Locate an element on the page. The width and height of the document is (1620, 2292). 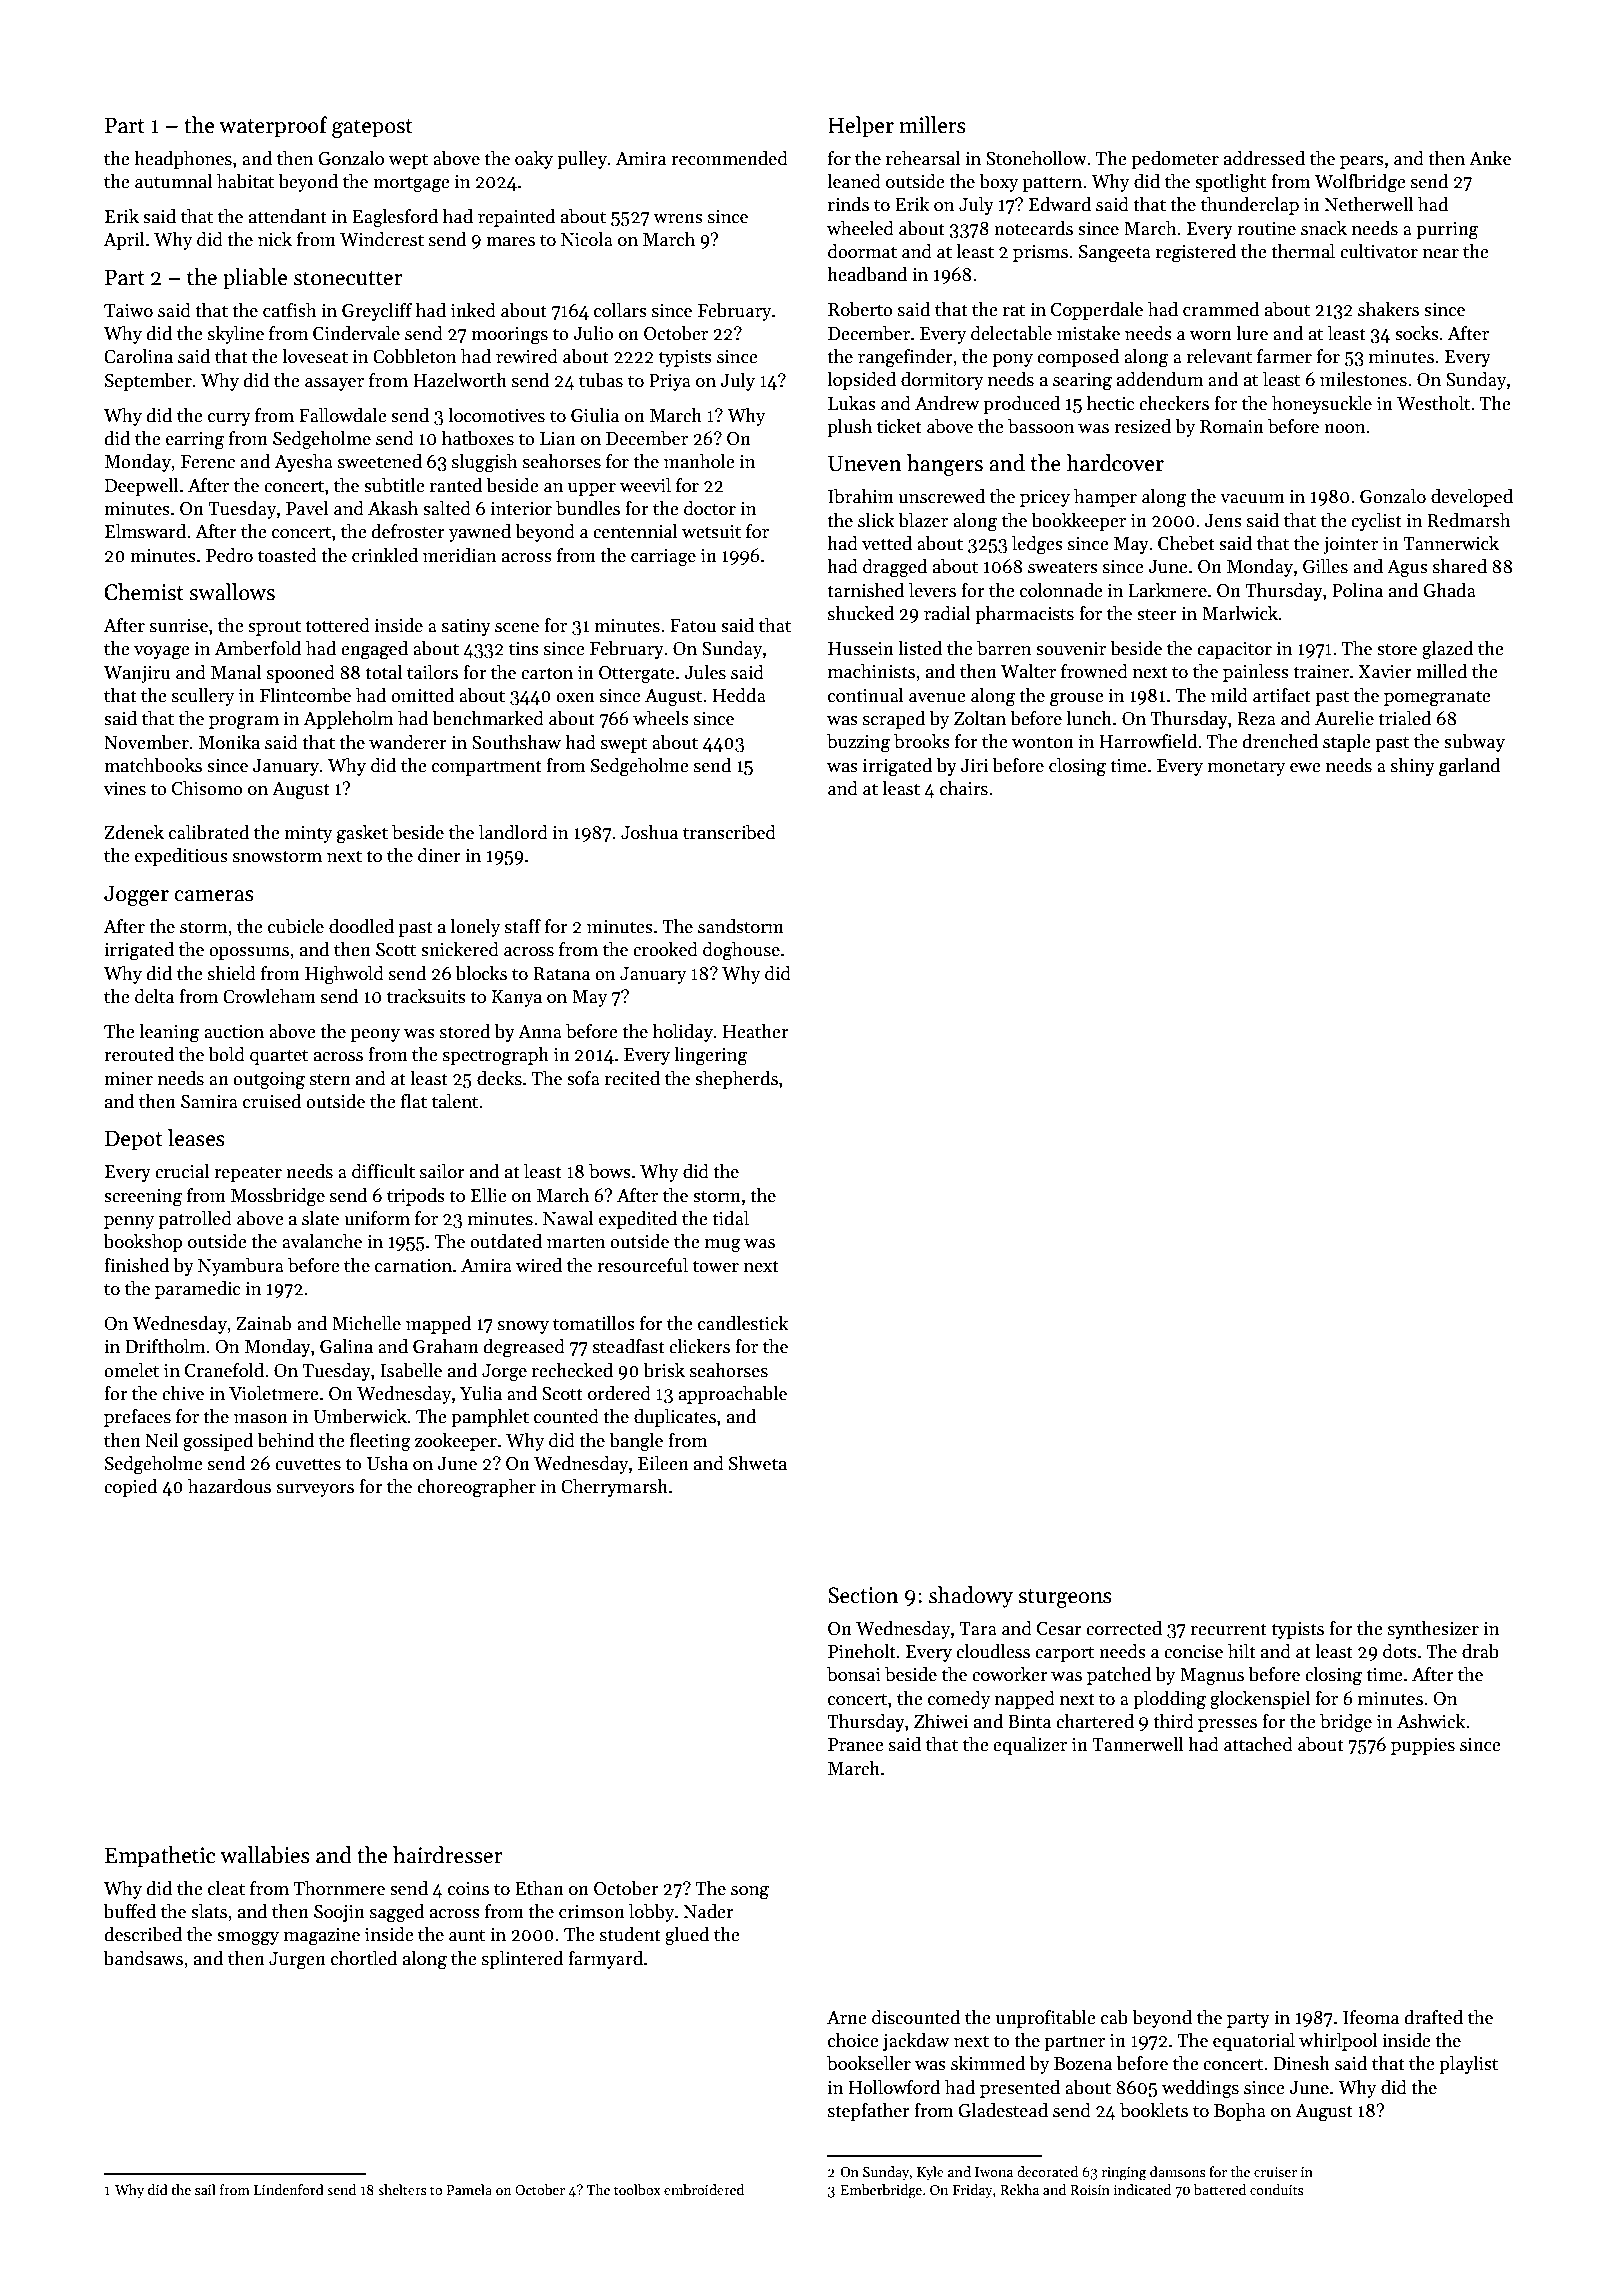
conduits is located at coordinates (1277, 2189).
